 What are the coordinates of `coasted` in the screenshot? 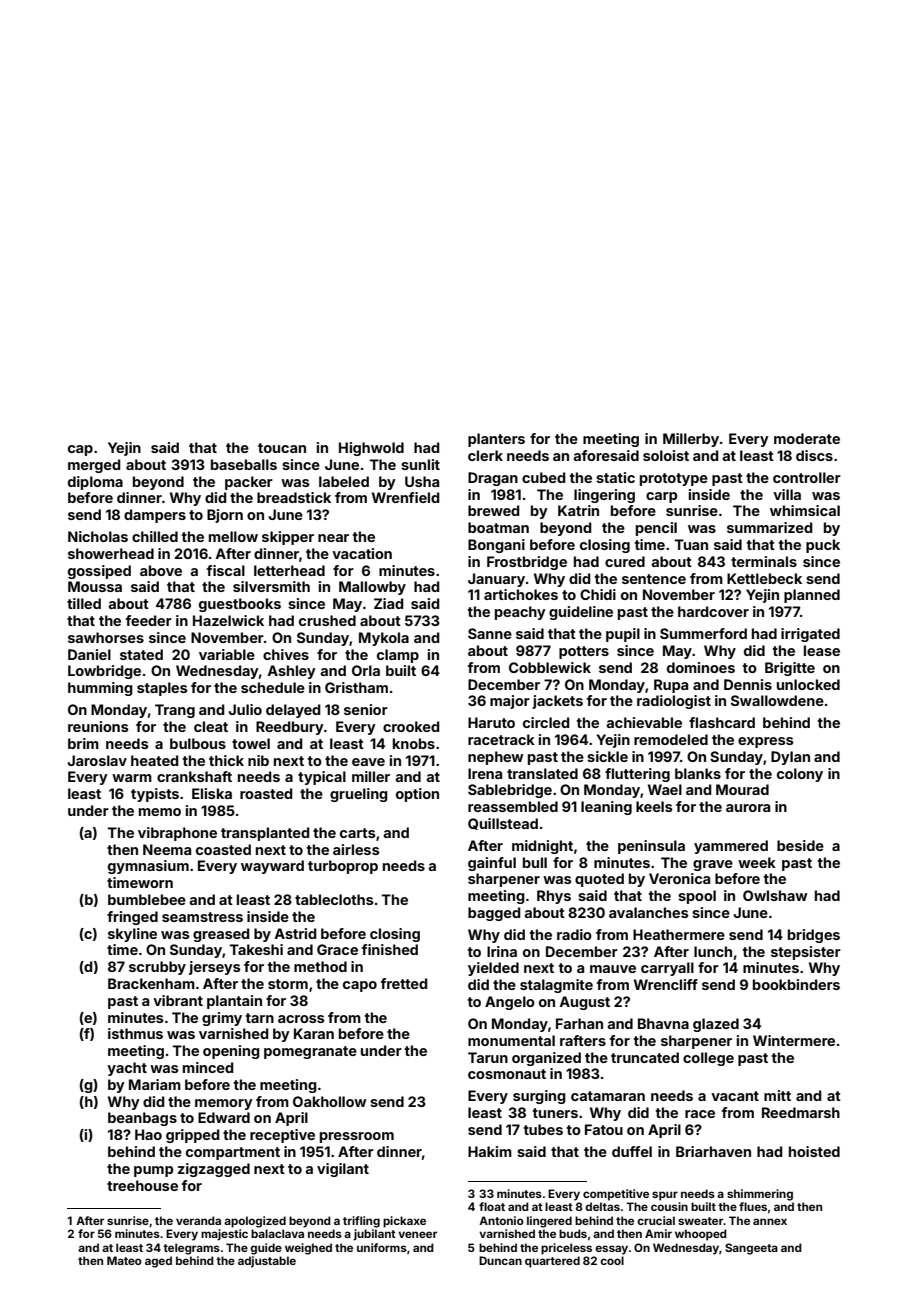 It's located at (223, 849).
